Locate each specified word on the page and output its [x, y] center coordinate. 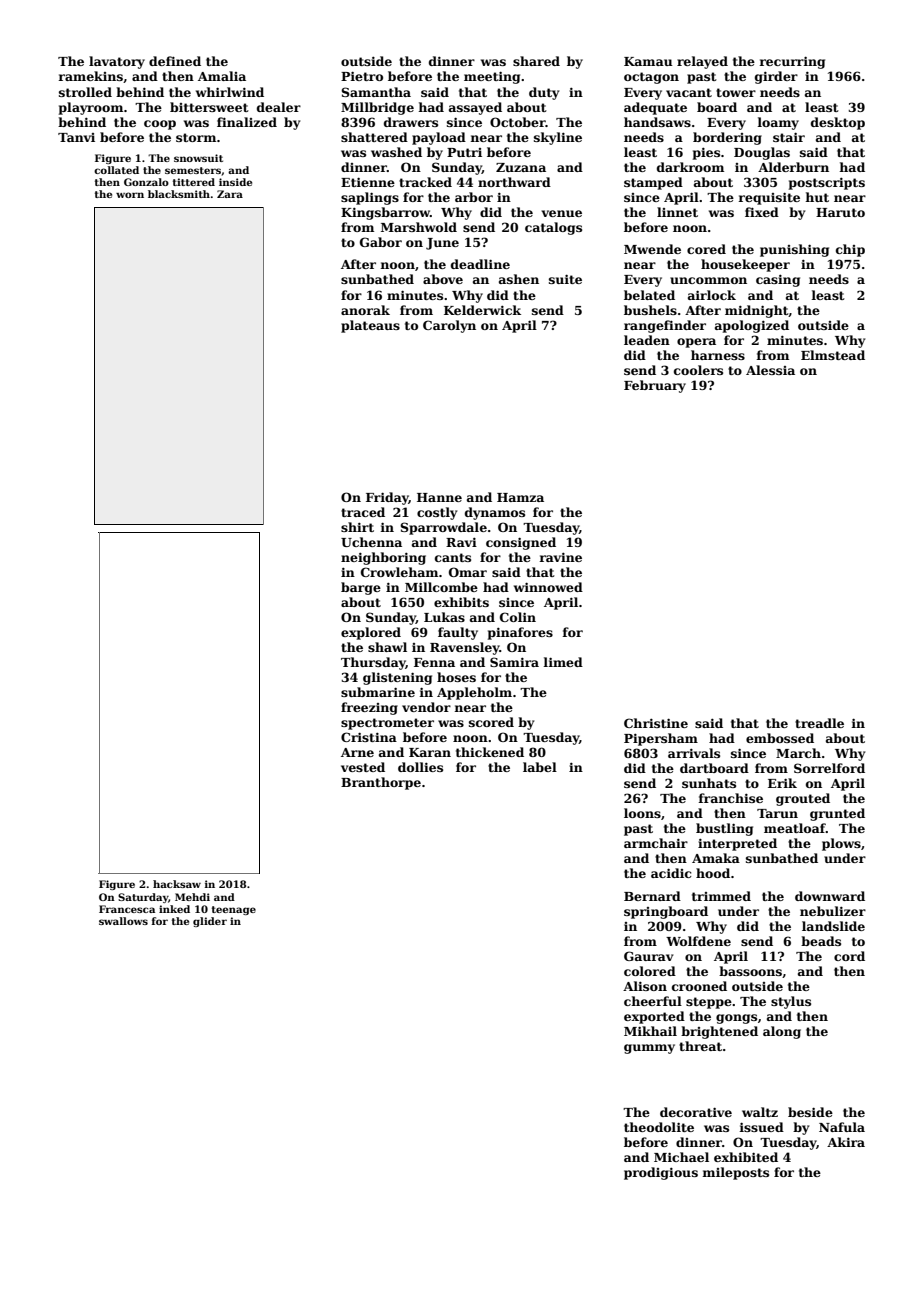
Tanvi [76, 137]
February [655, 386]
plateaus [370, 326]
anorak [365, 310]
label [540, 767]
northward [514, 182]
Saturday [143, 898]
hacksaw [177, 884]
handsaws [657, 122]
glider [210, 922]
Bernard [652, 896]
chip [850, 250]
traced [363, 512]
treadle [819, 723]
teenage [234, 910]
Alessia [770, 370]
